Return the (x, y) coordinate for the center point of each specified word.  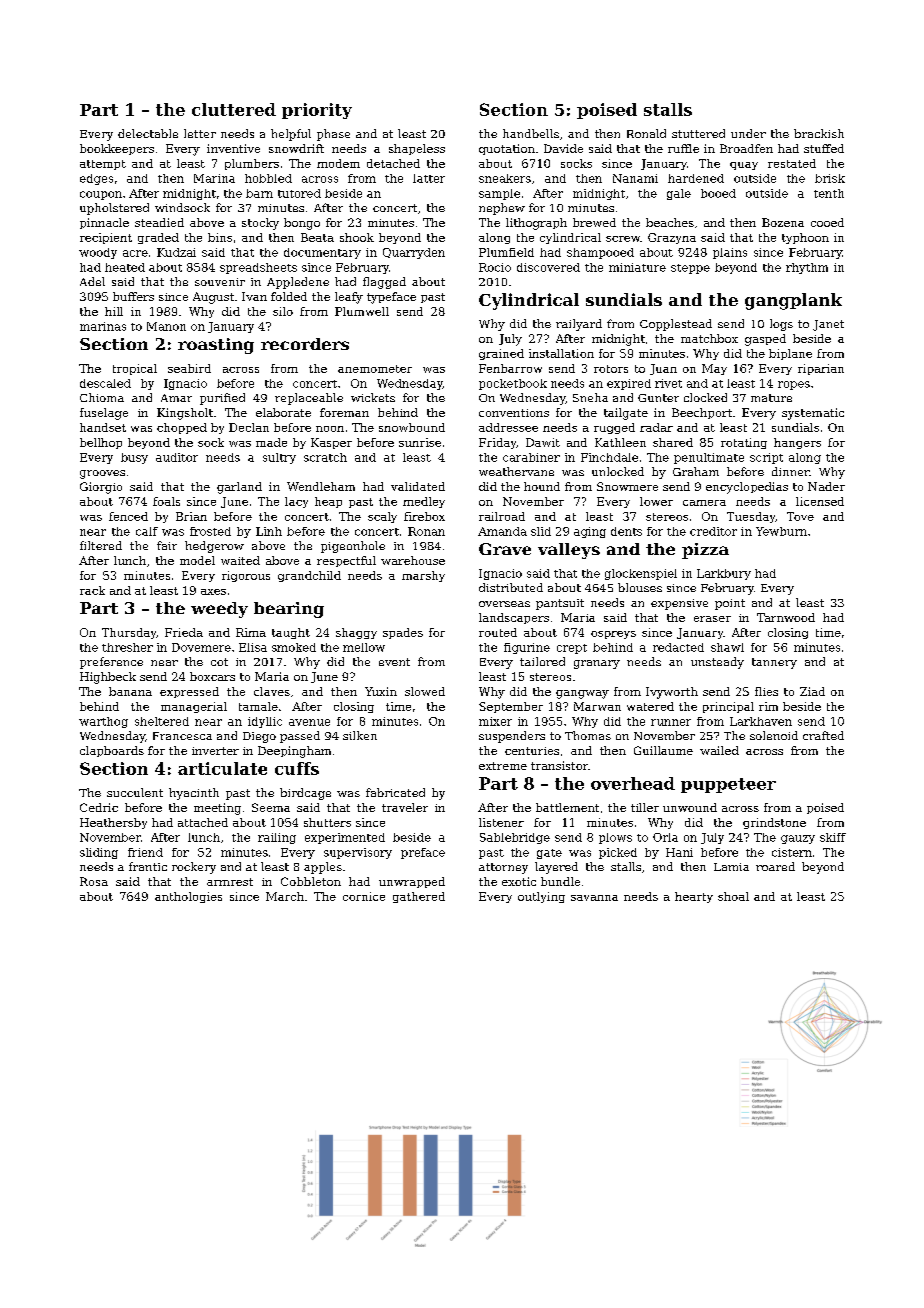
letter (200, 133)
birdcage (305, 794)
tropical (135, 369)
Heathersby (113, 823)
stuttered (698, 133)
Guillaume (663, 750)
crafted (823, 735)
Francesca (182, 736)
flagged (384, 283)
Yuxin (381, 691)
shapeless (417, 149)
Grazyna (672, 238)
